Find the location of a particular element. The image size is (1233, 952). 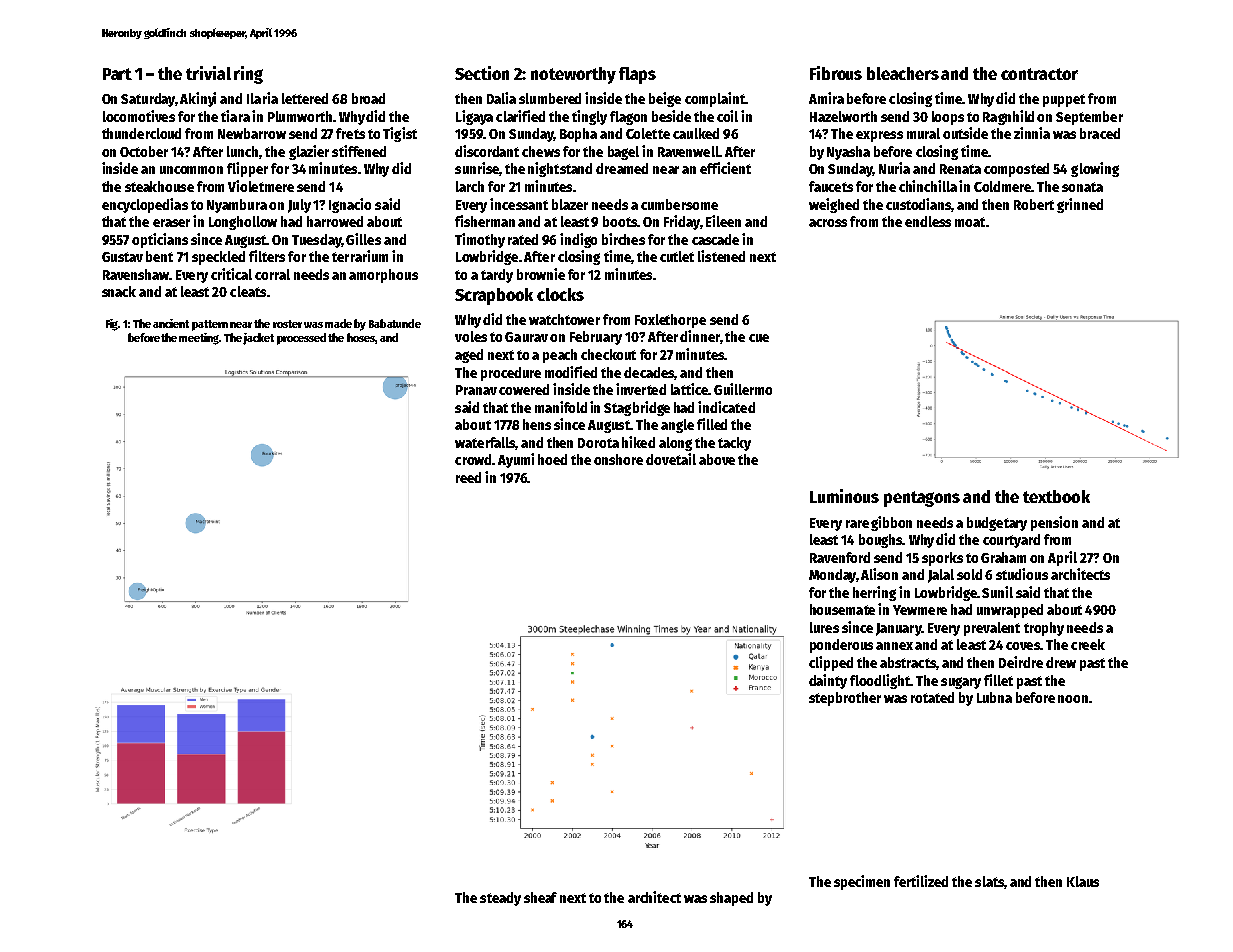

made is located at coordinates (338, 323).
